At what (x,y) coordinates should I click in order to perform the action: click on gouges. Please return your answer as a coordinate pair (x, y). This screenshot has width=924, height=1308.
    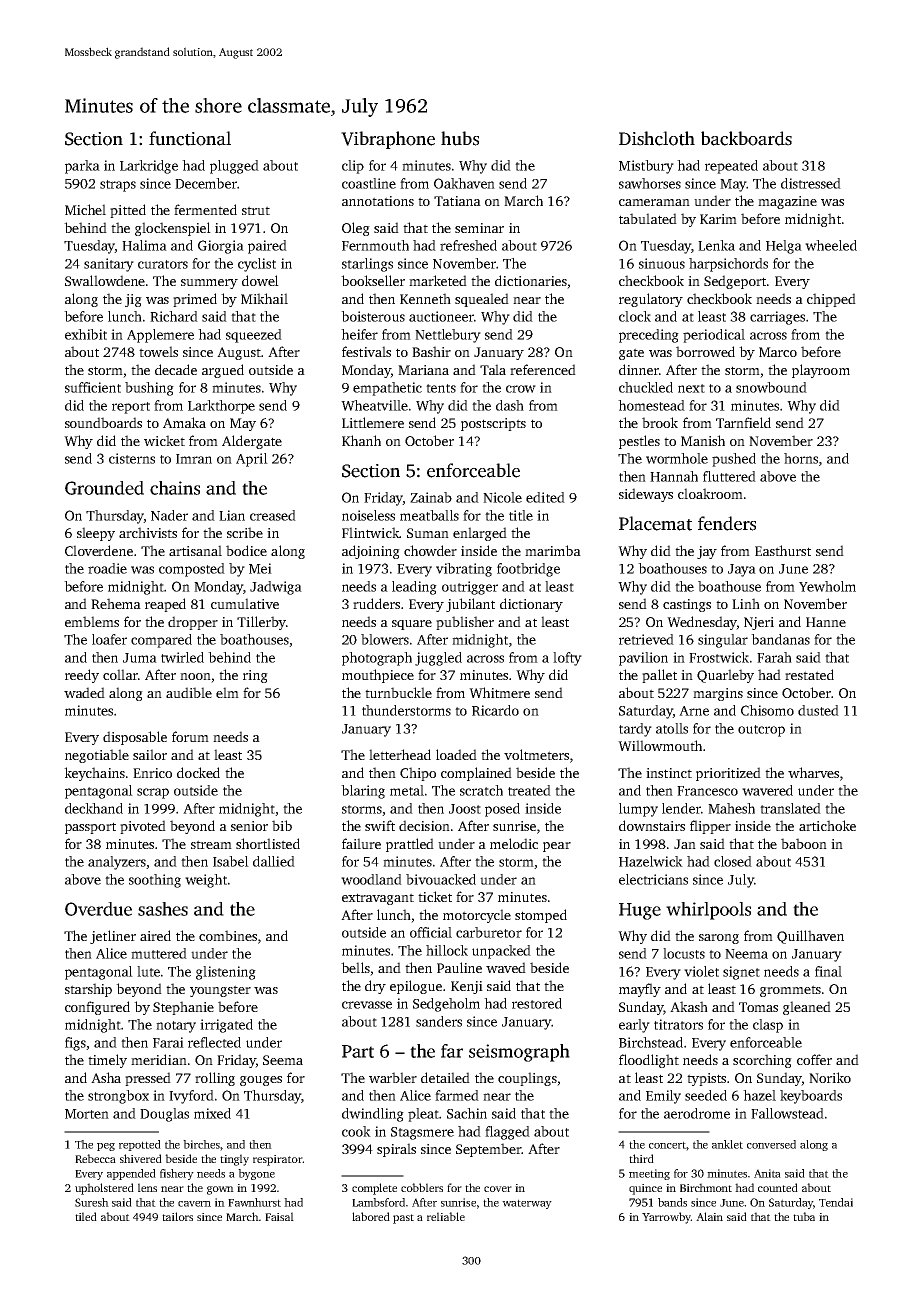
    Looking at the image, I should click on (261, 1081).
